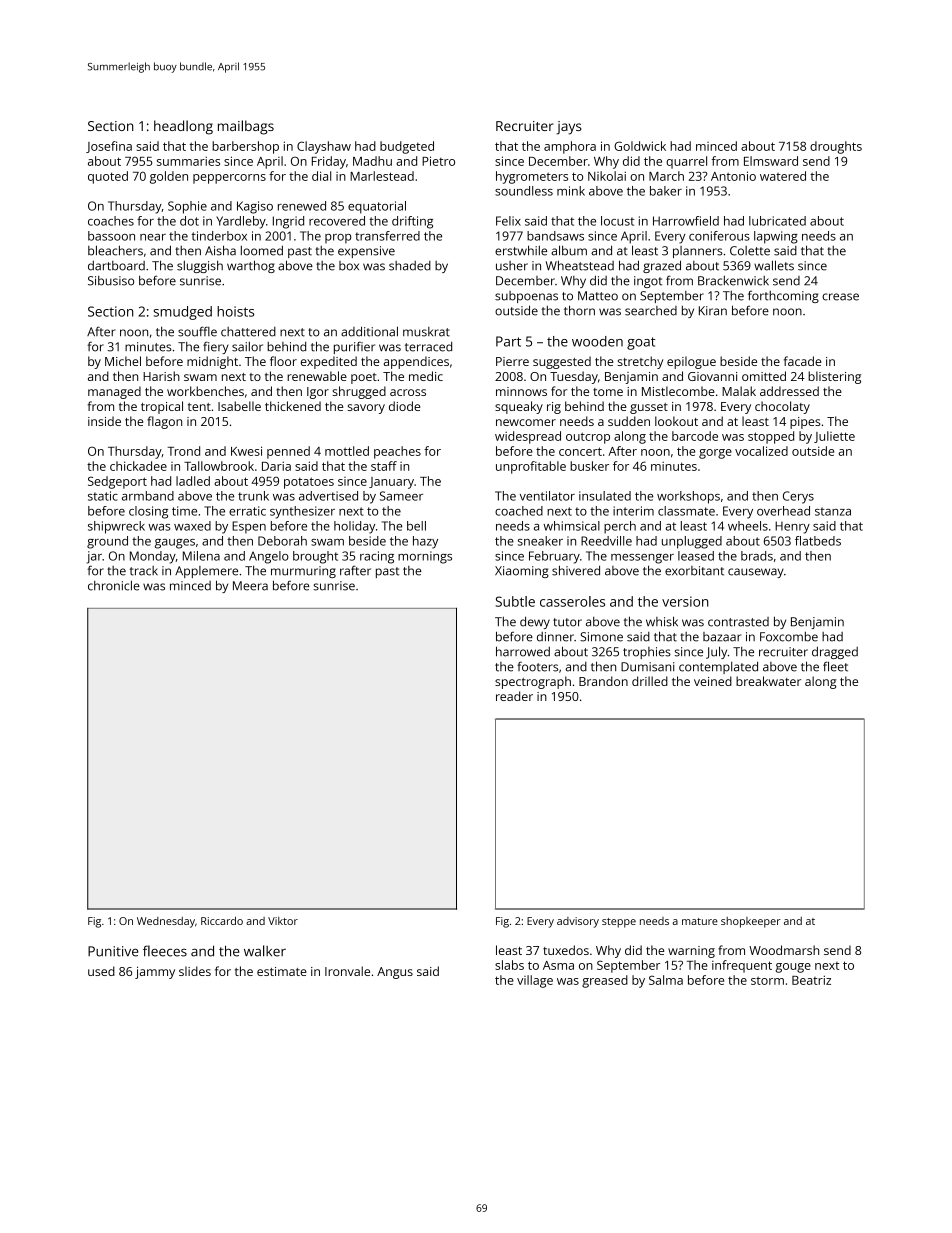 The width and height of the screenshot is (952, 1233). I want to click on steppe, so click(619, 923).
